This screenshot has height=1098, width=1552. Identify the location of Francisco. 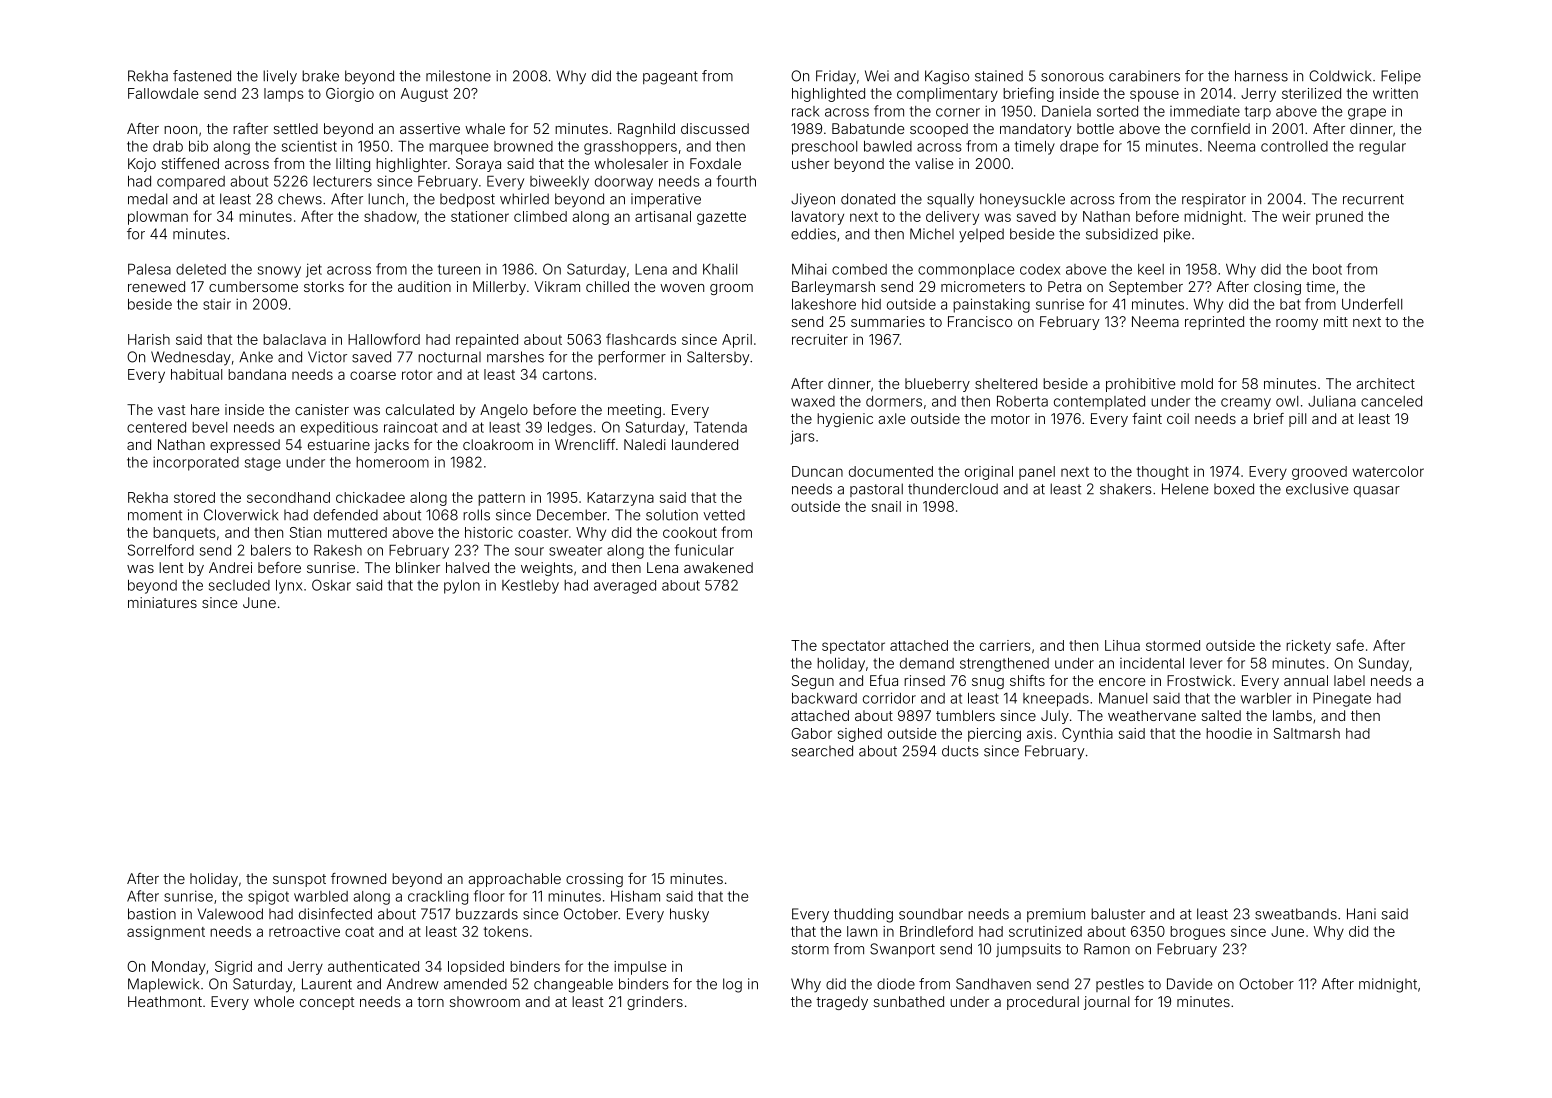
(980, 321).
